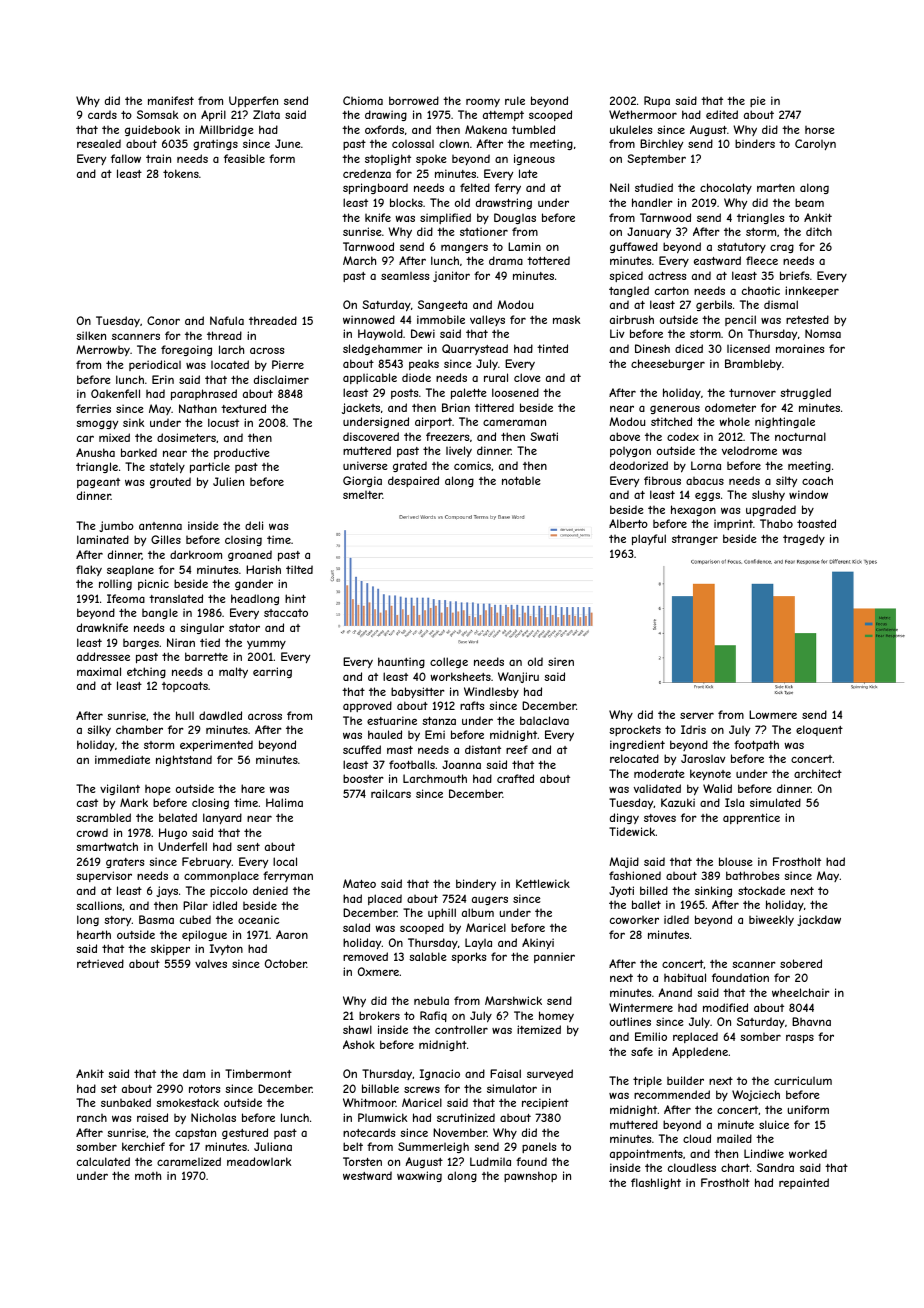  What do you see at coordinates (515, 392) in the screenshot?
I see `loosened` at bounding box center [515, 392].
